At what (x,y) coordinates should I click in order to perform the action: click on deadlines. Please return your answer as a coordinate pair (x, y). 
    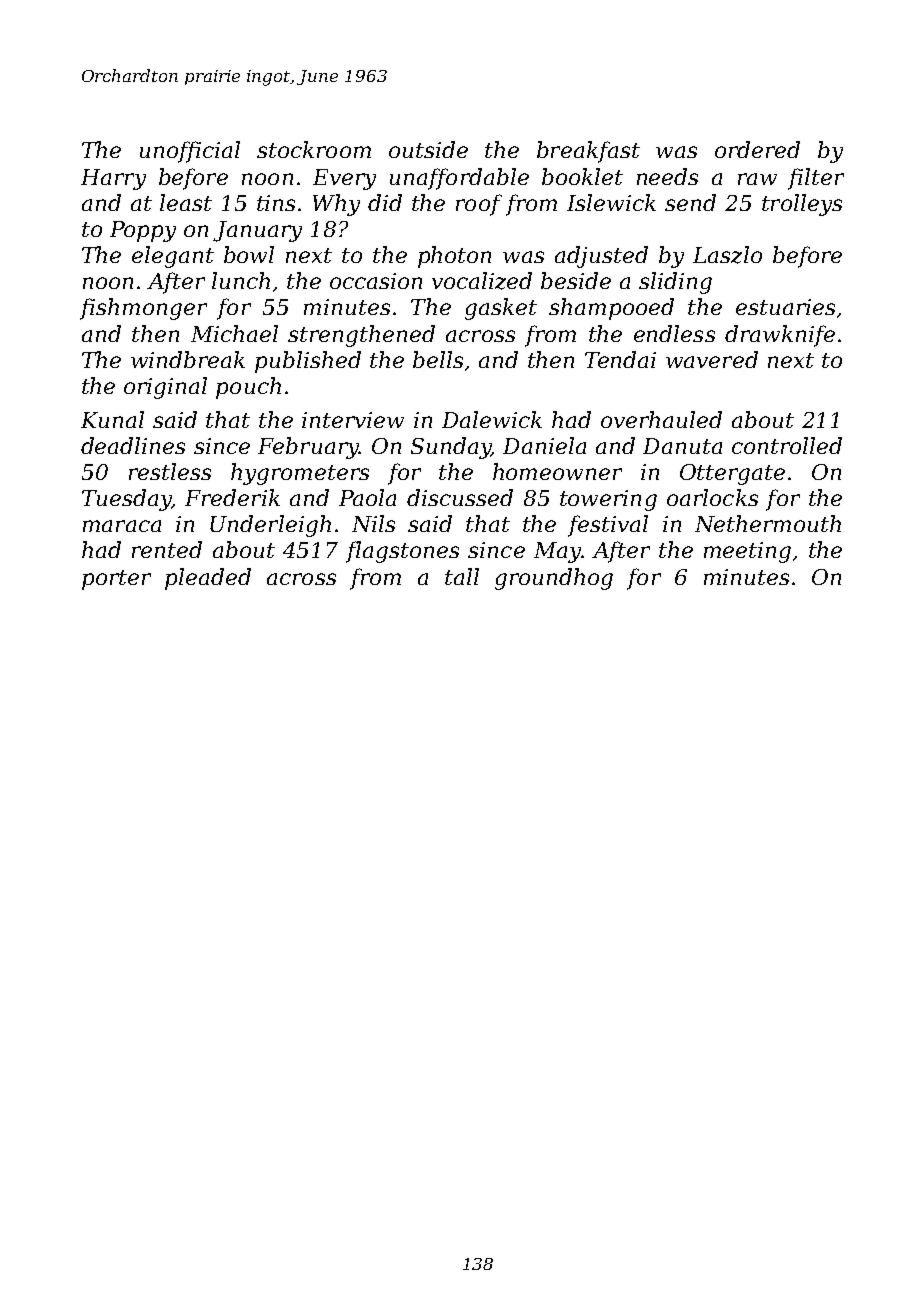
    Looking at the image, I should click on (133, 445).
